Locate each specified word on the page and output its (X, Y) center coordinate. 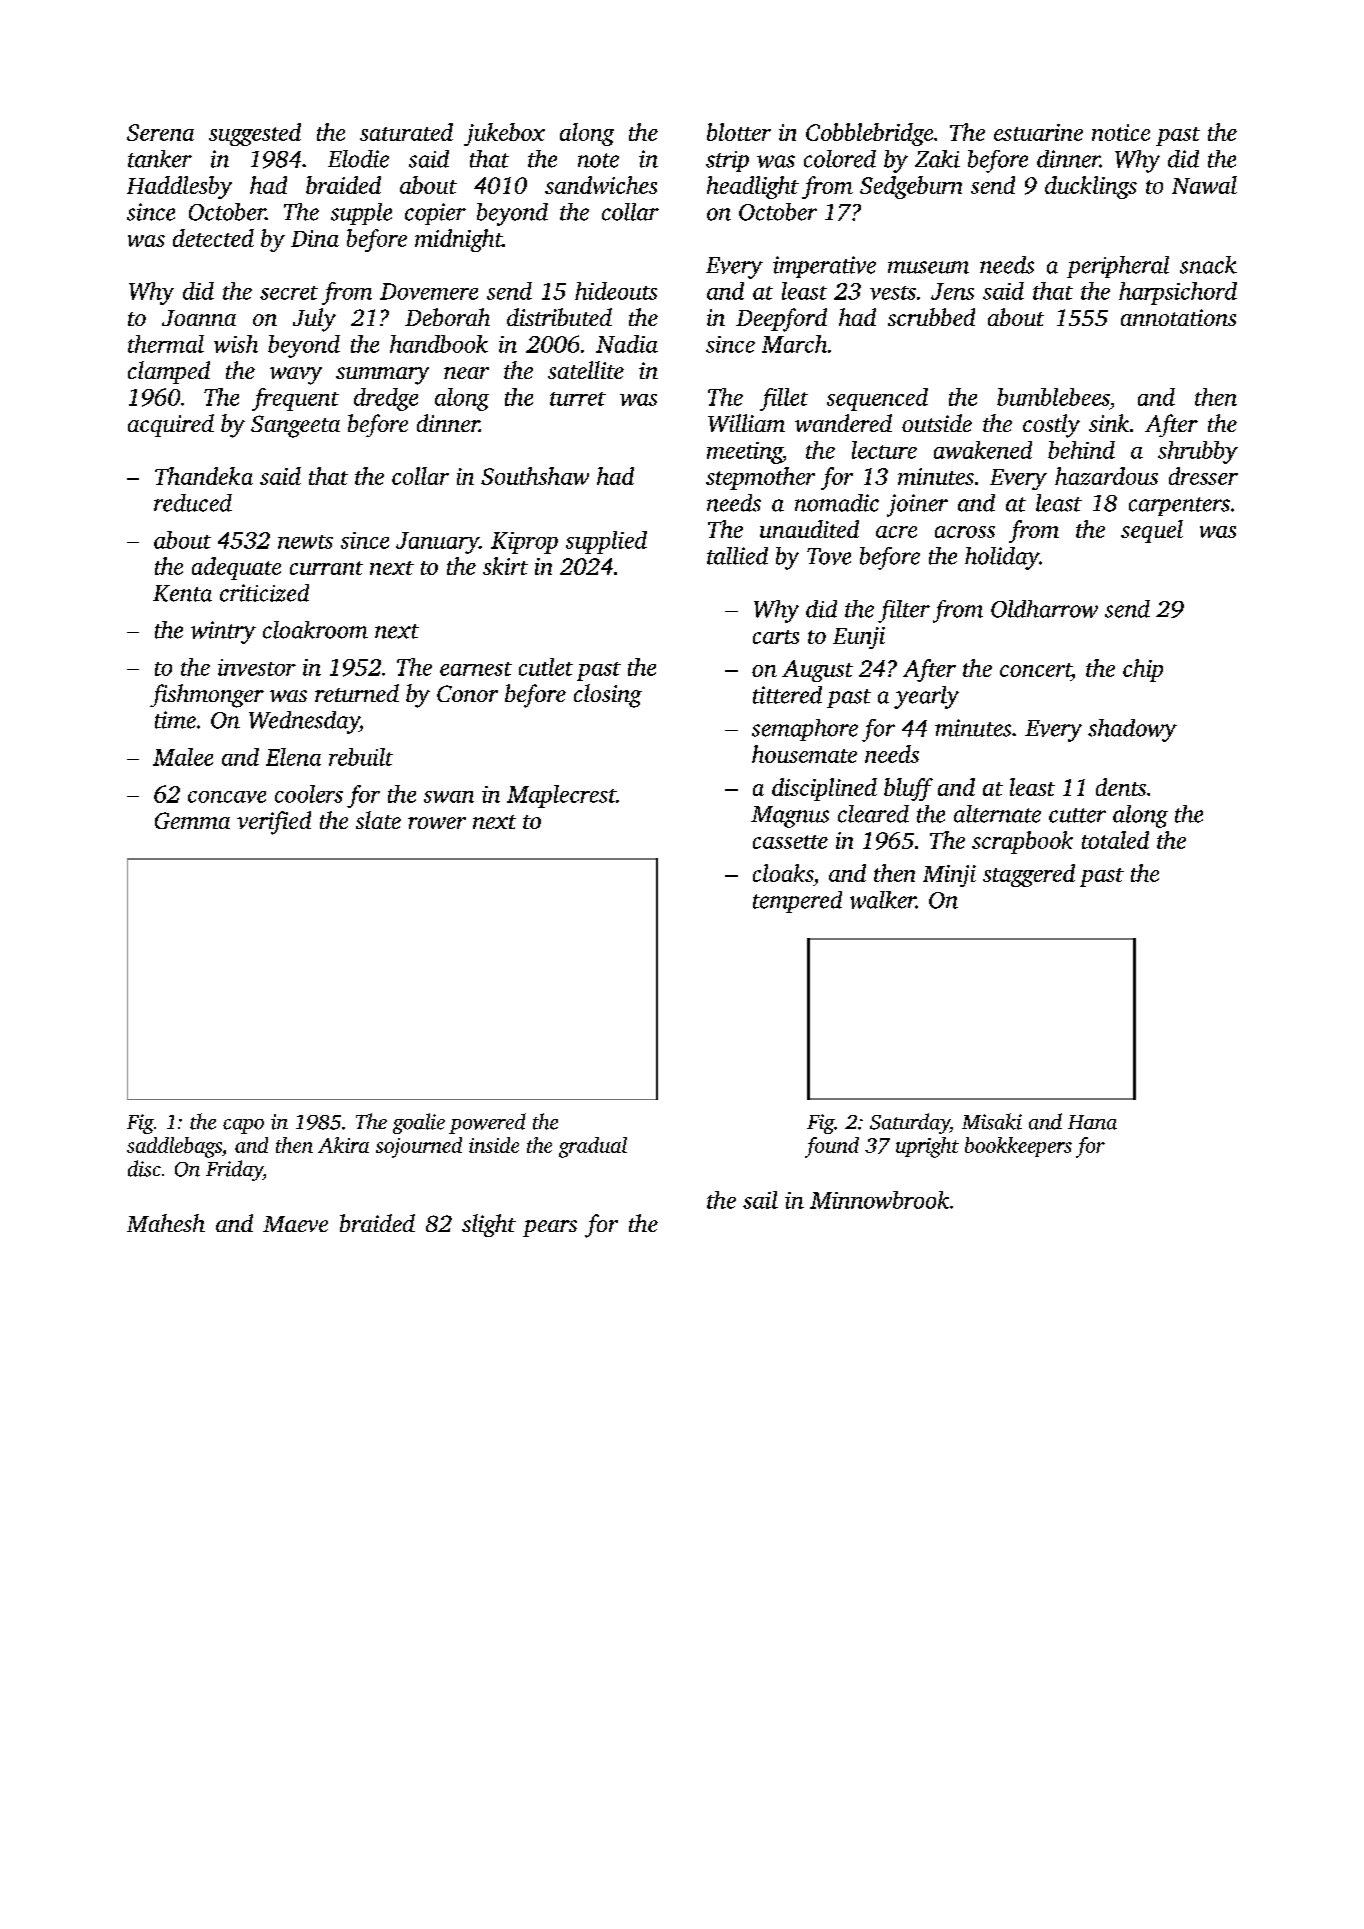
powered (487, 1123)
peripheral (1118, 267)
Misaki (992, 1121)
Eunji (859, 638)
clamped (169, 372)
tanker (160, 159)
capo (243, 1126)
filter (904, 611)
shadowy (1132, 730)
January (437, 543)
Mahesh (166, 1223)
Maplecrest (561, 796)
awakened (983, 450)
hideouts (616, 291)
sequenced (877, 399)
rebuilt (361, 757)
